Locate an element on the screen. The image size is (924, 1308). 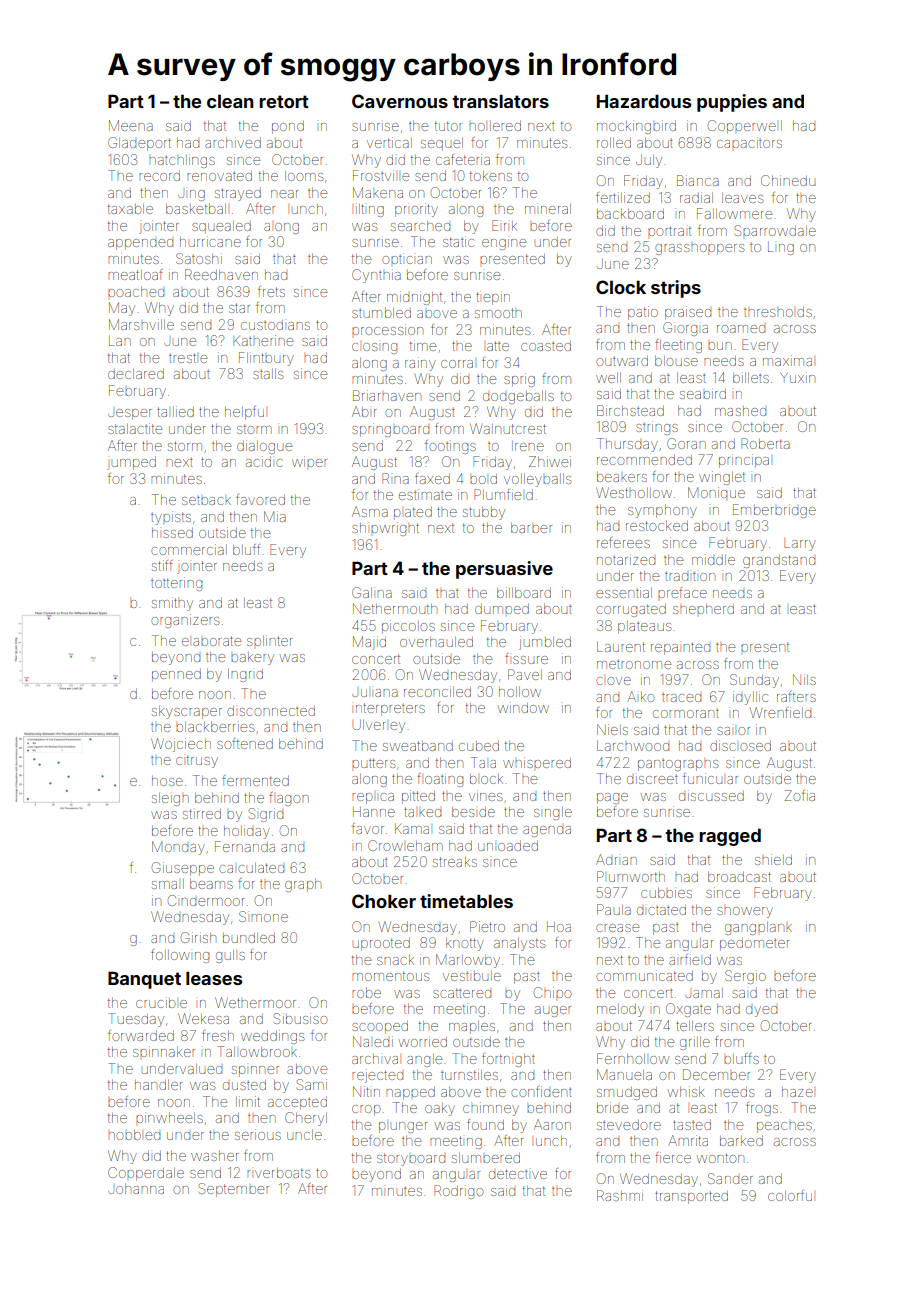
Meena is located at coordinates (131, 125).
